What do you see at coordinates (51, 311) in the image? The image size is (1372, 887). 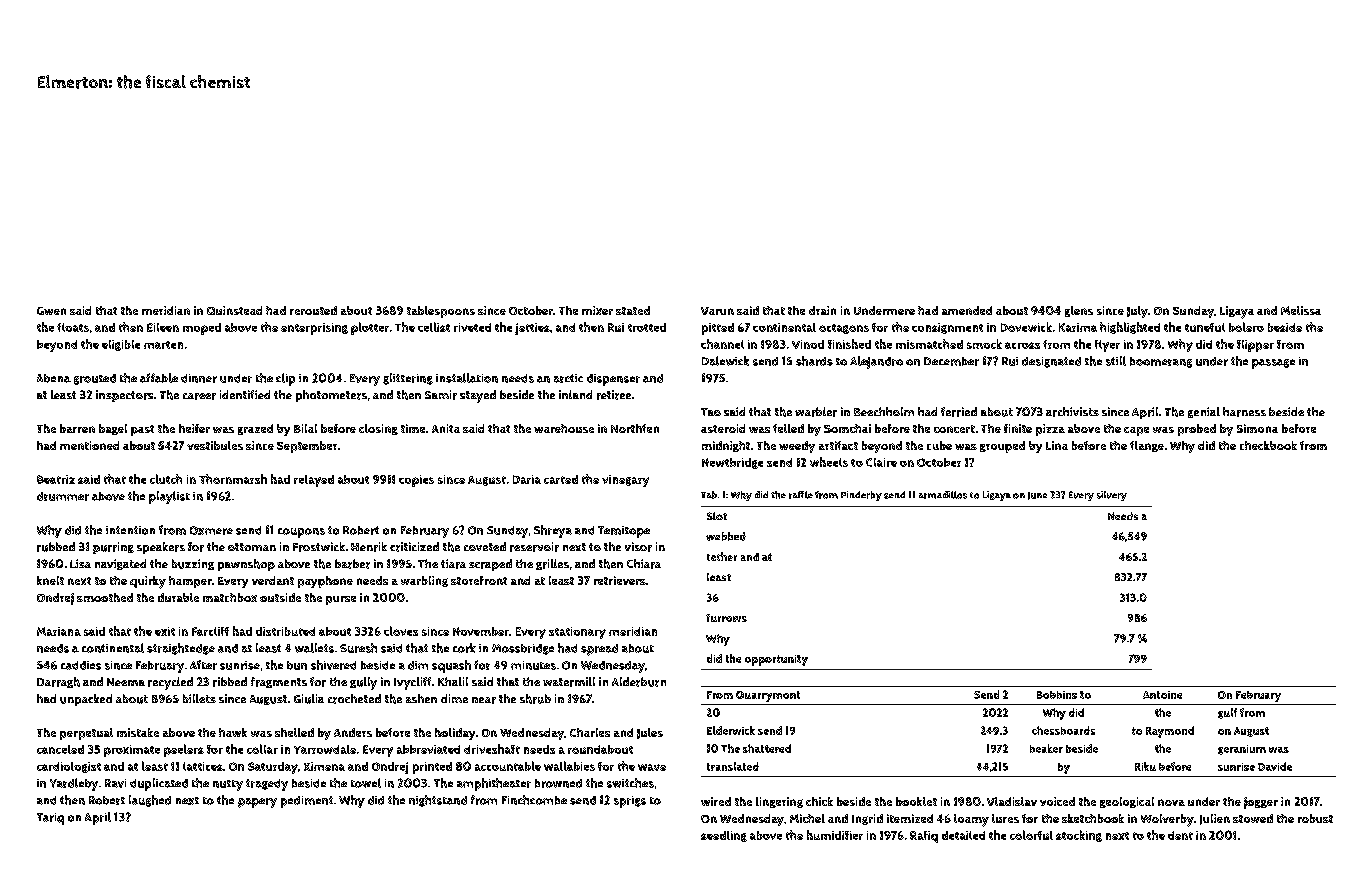 I see `Gwen` at bounding box center [51, 311].
